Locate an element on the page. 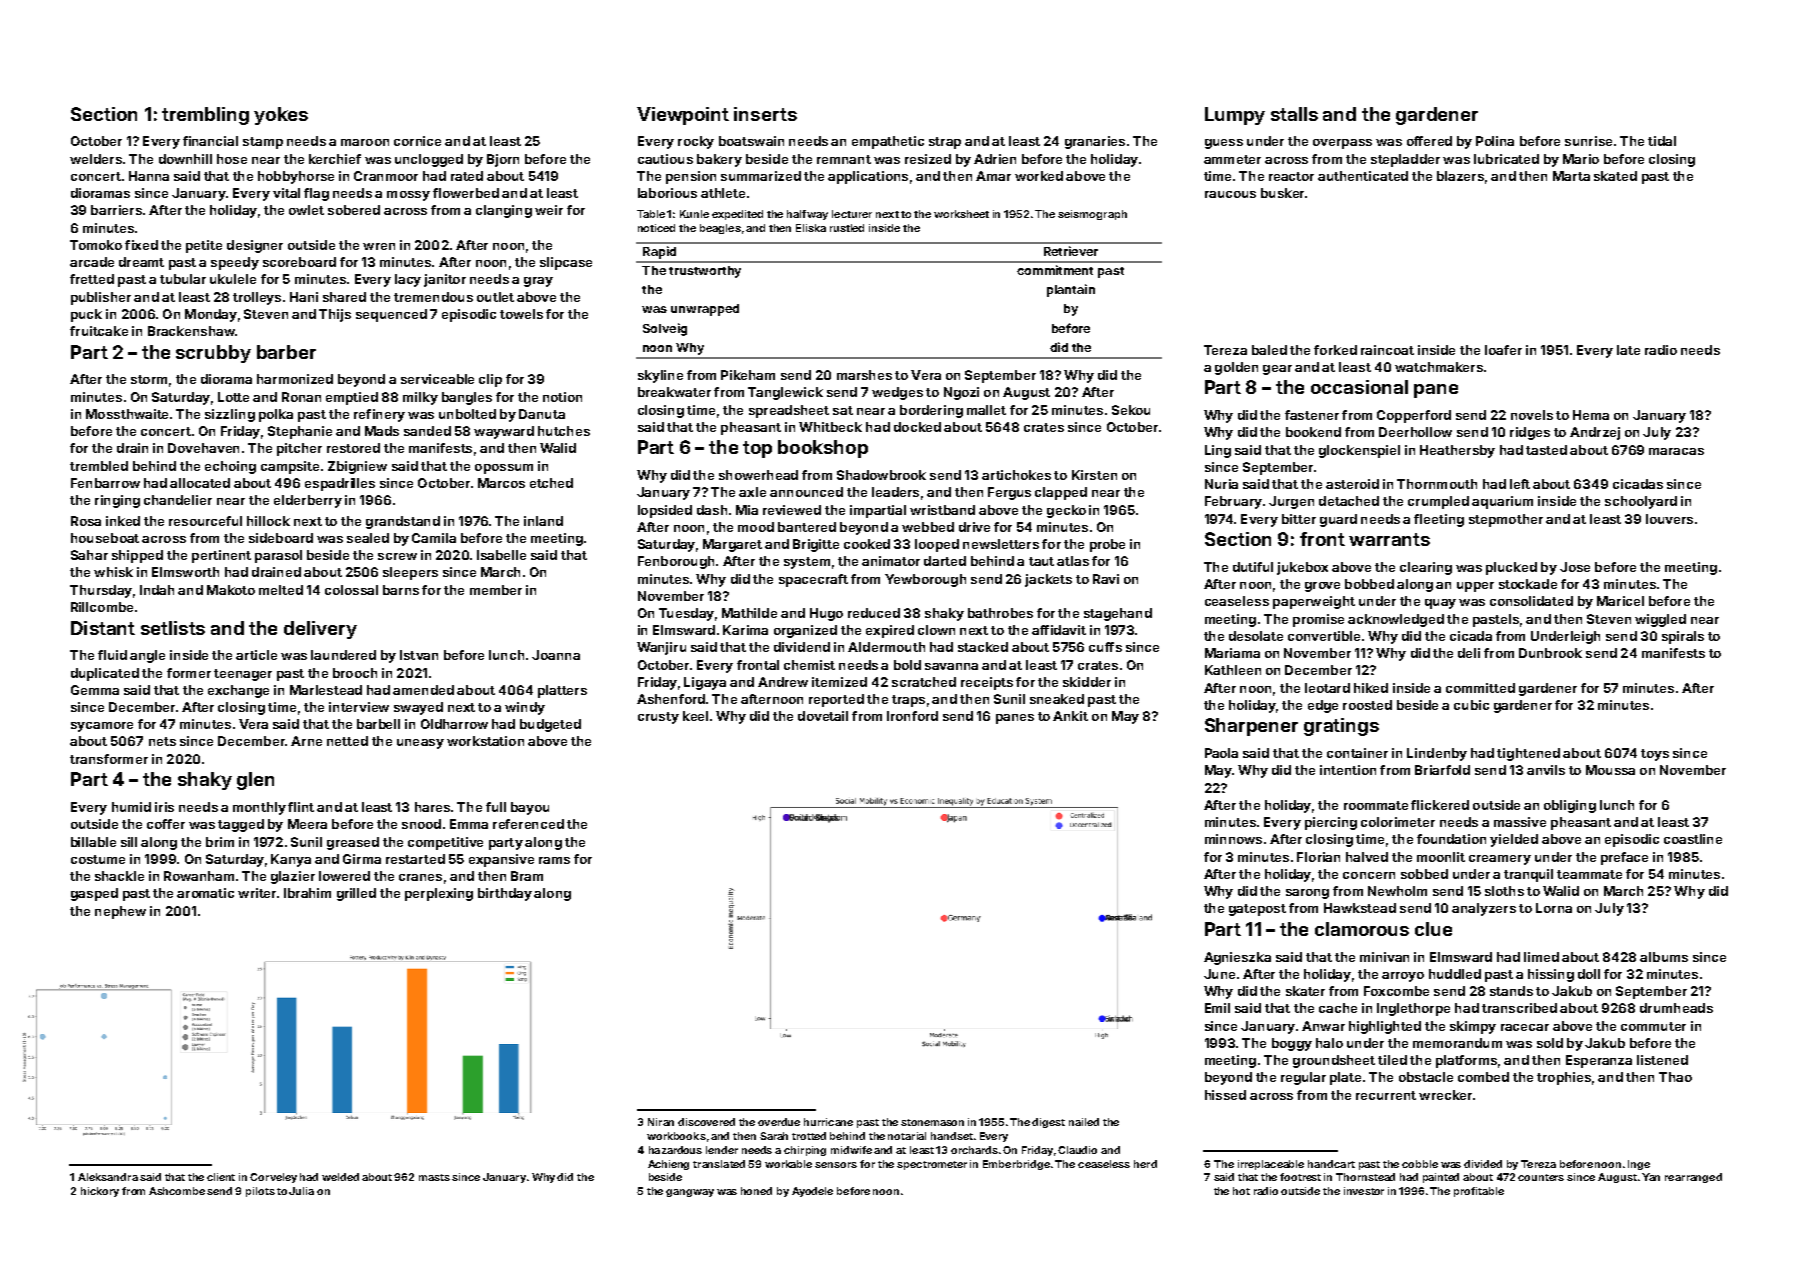 The image size is (1799, 1272). rearranged is located at coordinates (1693, 1178).
